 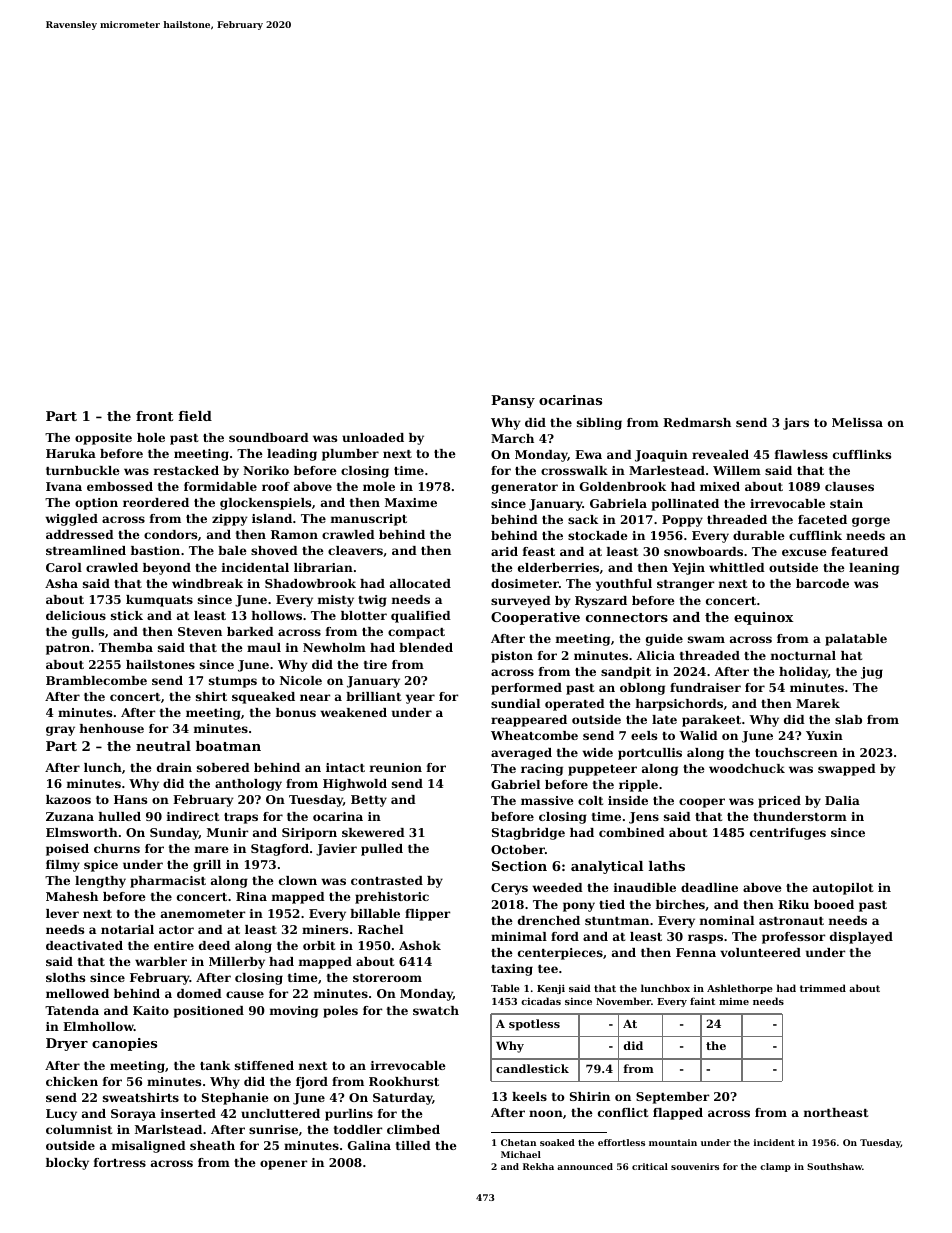 What do you see at coordinates (626, 673) in the screenshot?
I see `sandpit` at bounding box center [626, 673].
